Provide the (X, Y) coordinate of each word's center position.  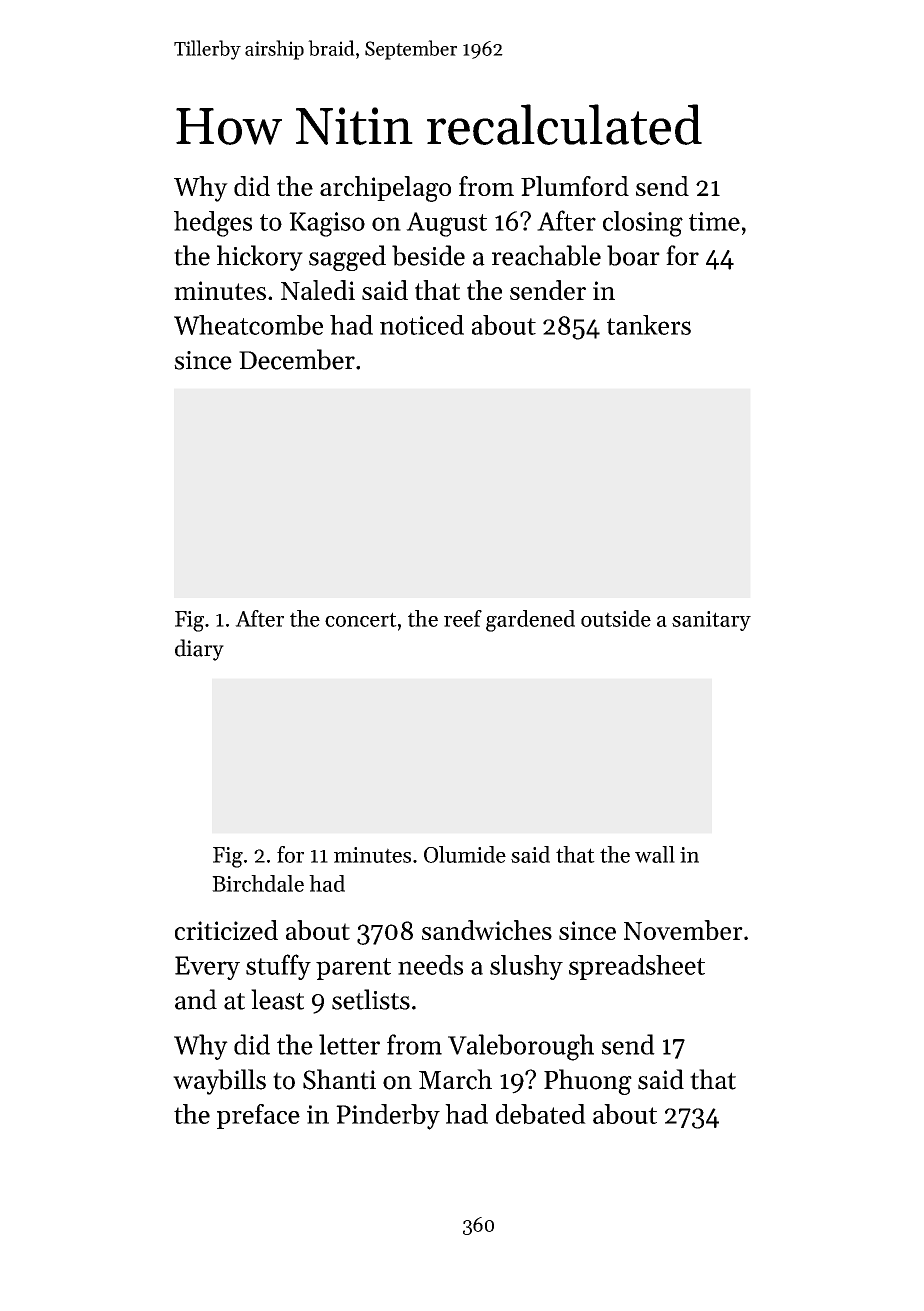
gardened (530, 621)
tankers (649, 325)
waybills (219, 1082)
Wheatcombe (248, 325)
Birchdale (258, 883)
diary (199, 650)
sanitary (711, 621)
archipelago (385, 189)
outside (616, 618)
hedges (213, 224)
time (714, 221)
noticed (422, 325)
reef (463, 618)
